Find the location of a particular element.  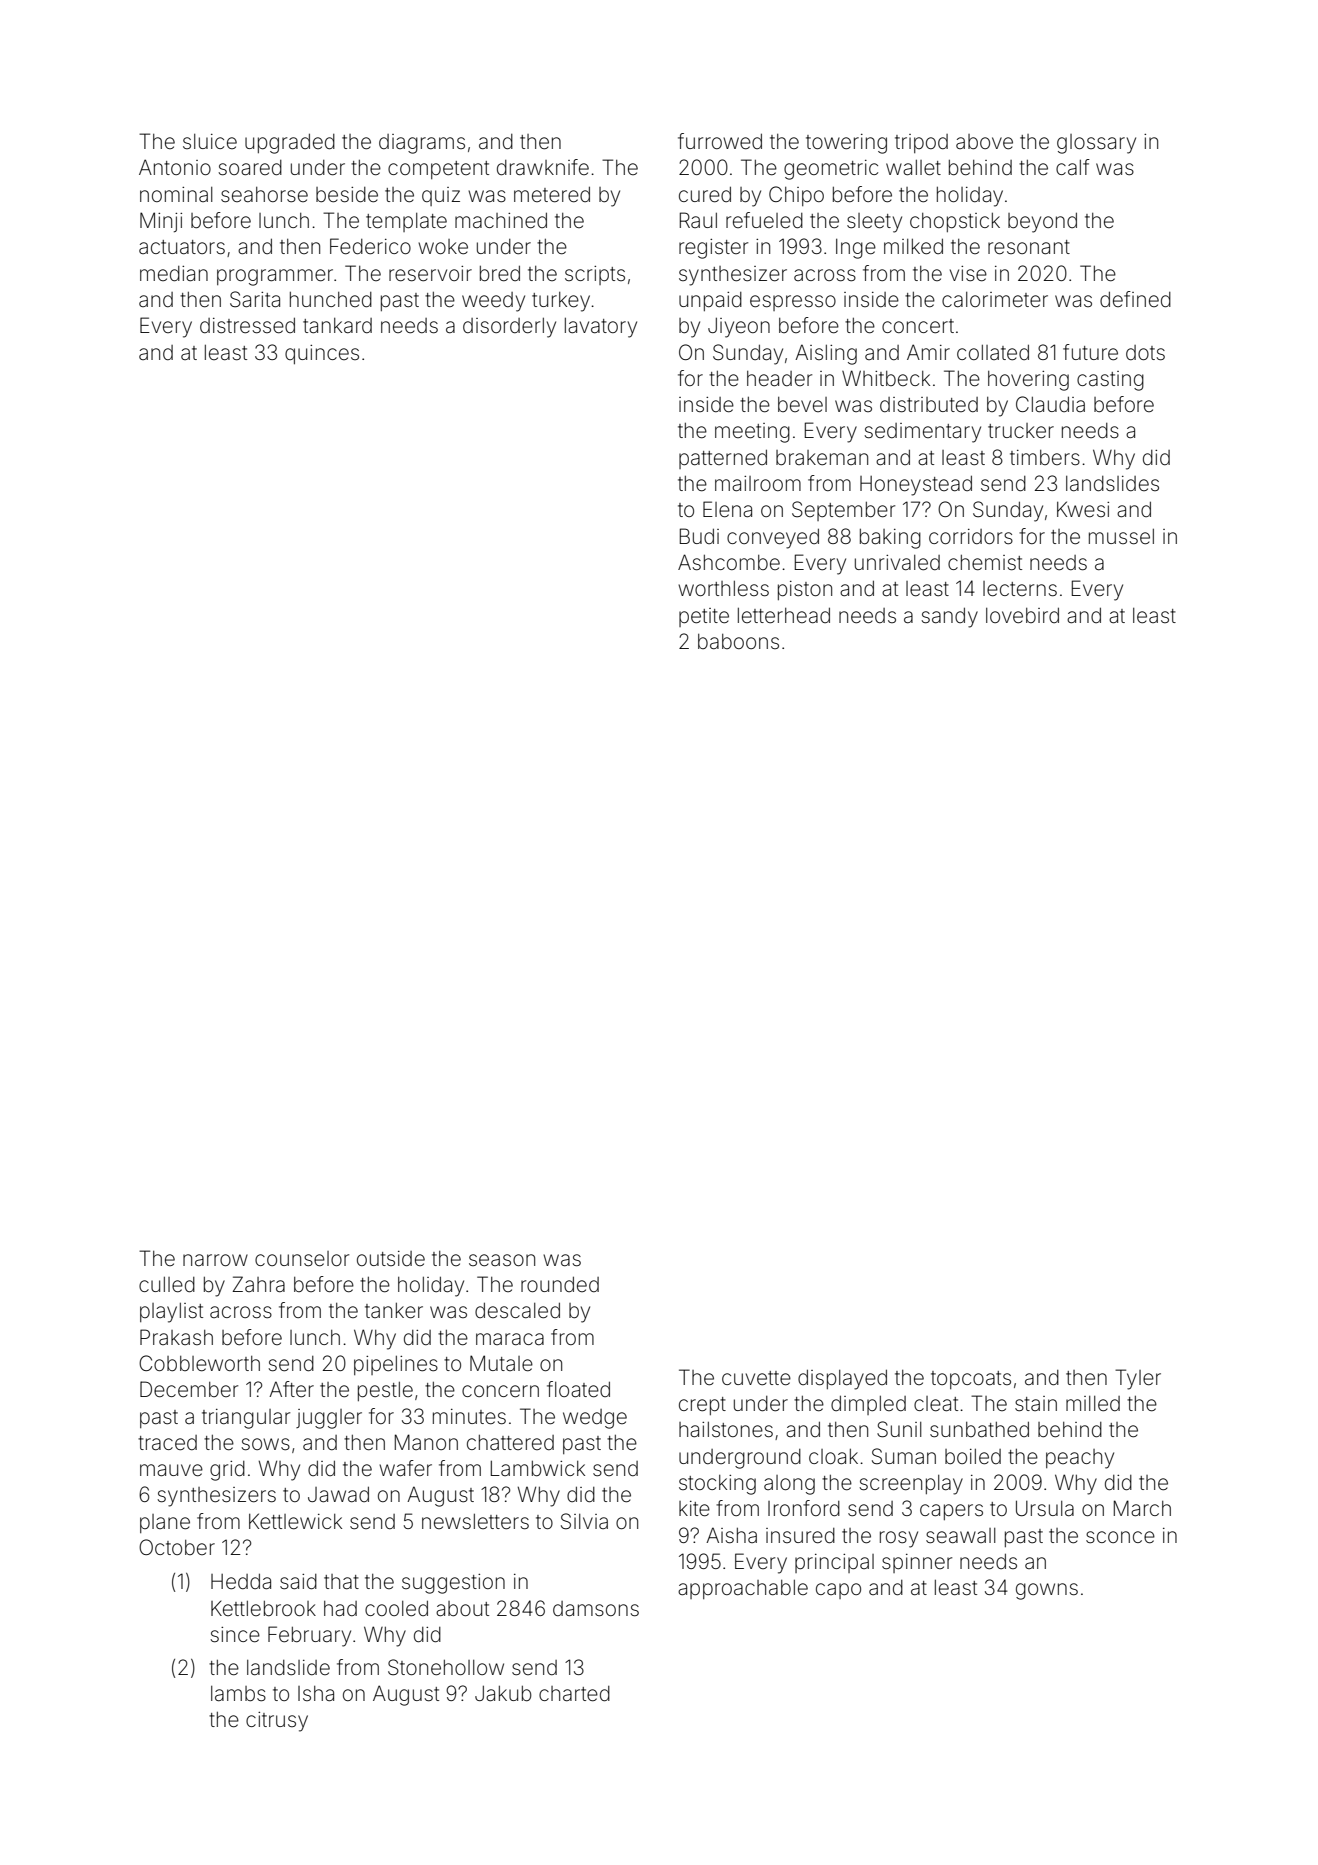

dots is located at coordinates (1145, 352).
